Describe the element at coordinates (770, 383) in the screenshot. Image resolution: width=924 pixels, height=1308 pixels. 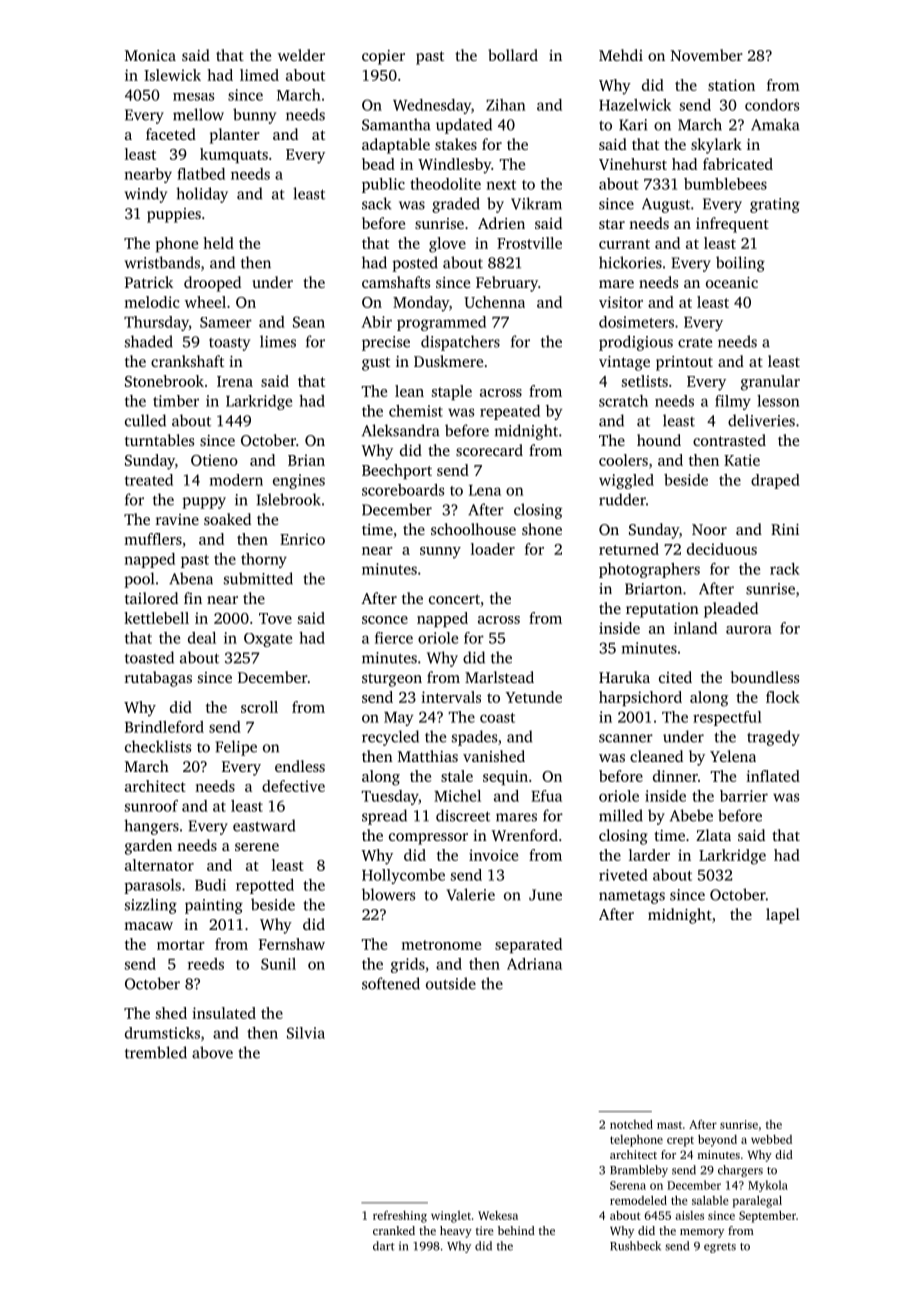
I see `granular` at that location.
